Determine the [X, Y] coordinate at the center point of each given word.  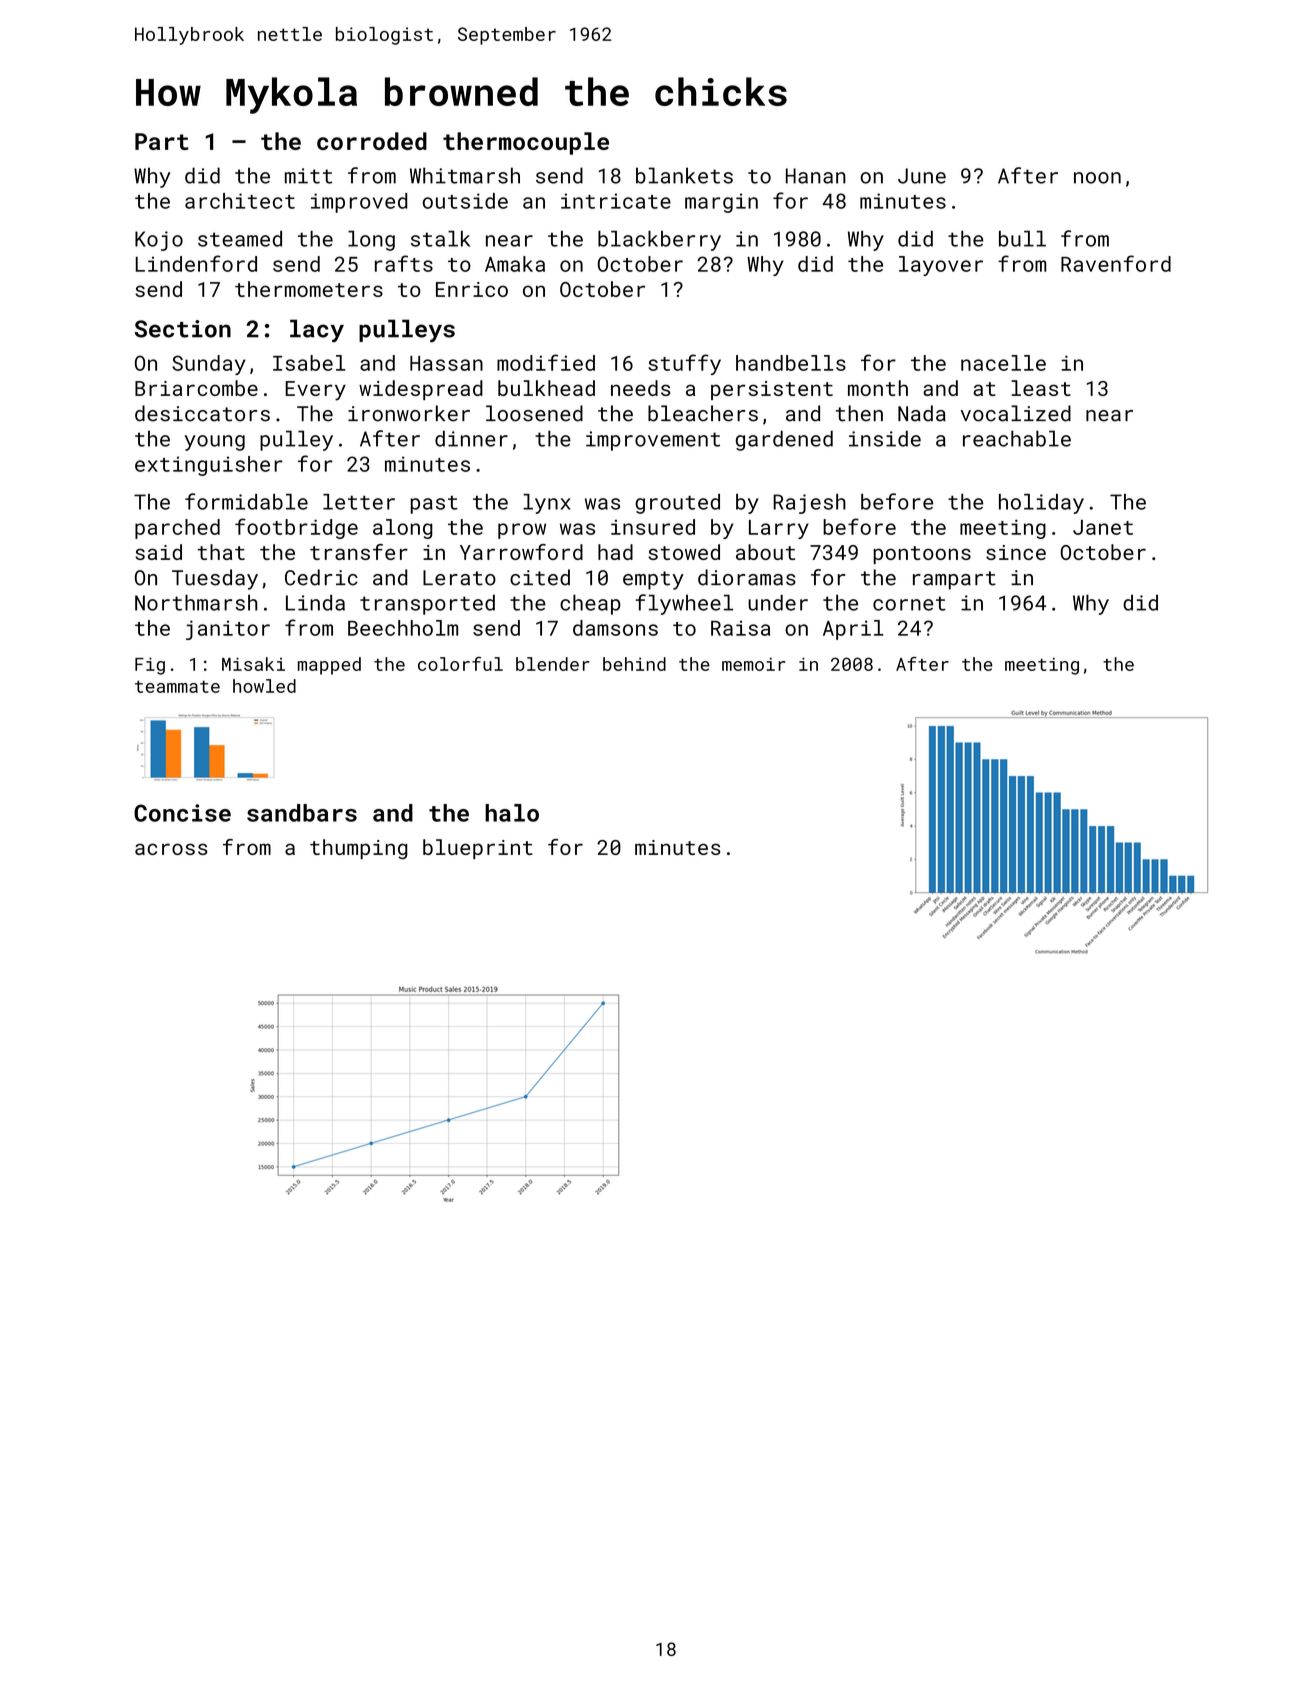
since [1016, 552]
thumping [359, 849]
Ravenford [1116, 263]
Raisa [740, 628]
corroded [372, 141]
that [221, 552]
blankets [684, 175]
